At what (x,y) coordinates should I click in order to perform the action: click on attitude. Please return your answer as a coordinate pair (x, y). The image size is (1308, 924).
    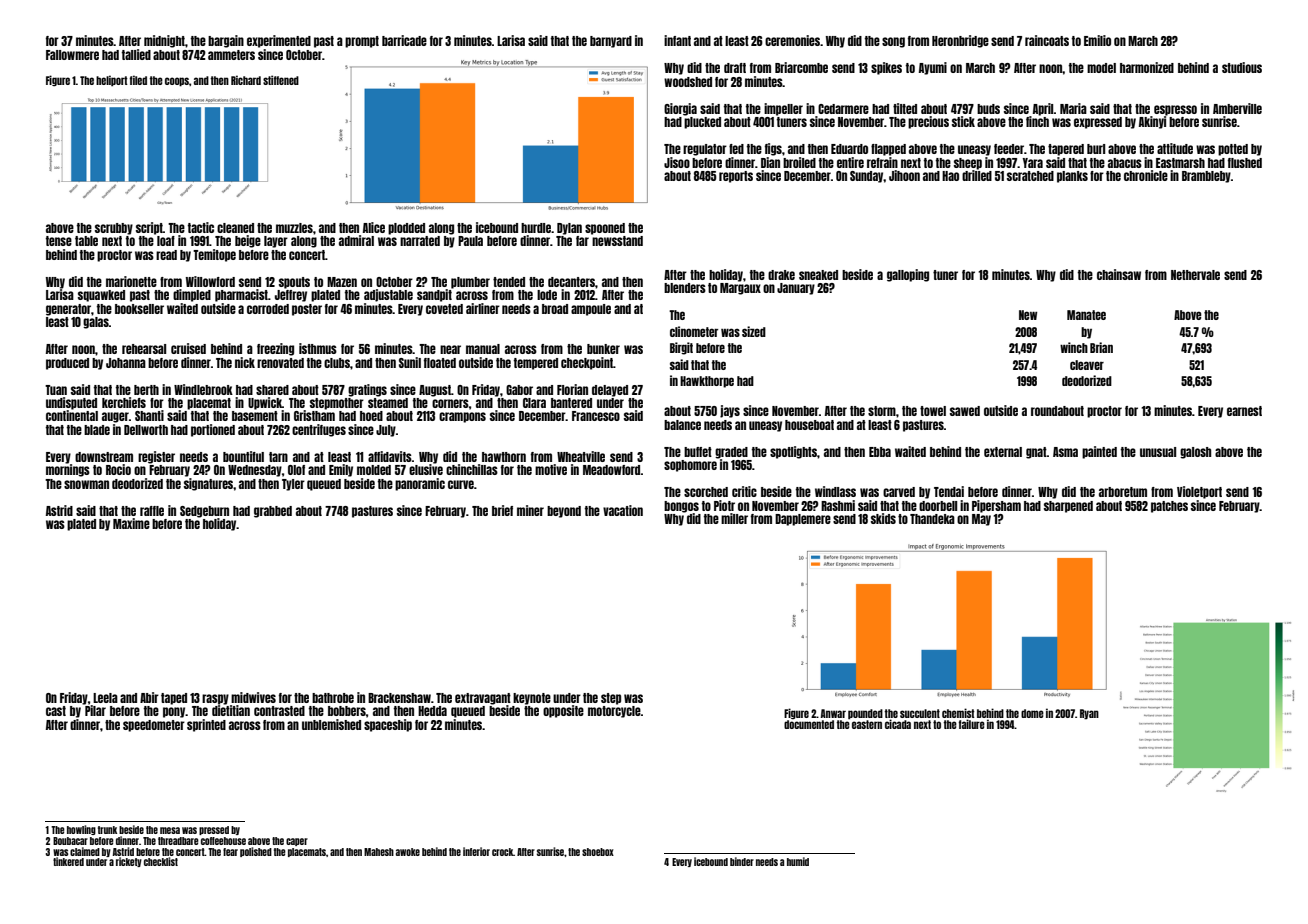
    Looking at the image, I should click on (1175, 148).
